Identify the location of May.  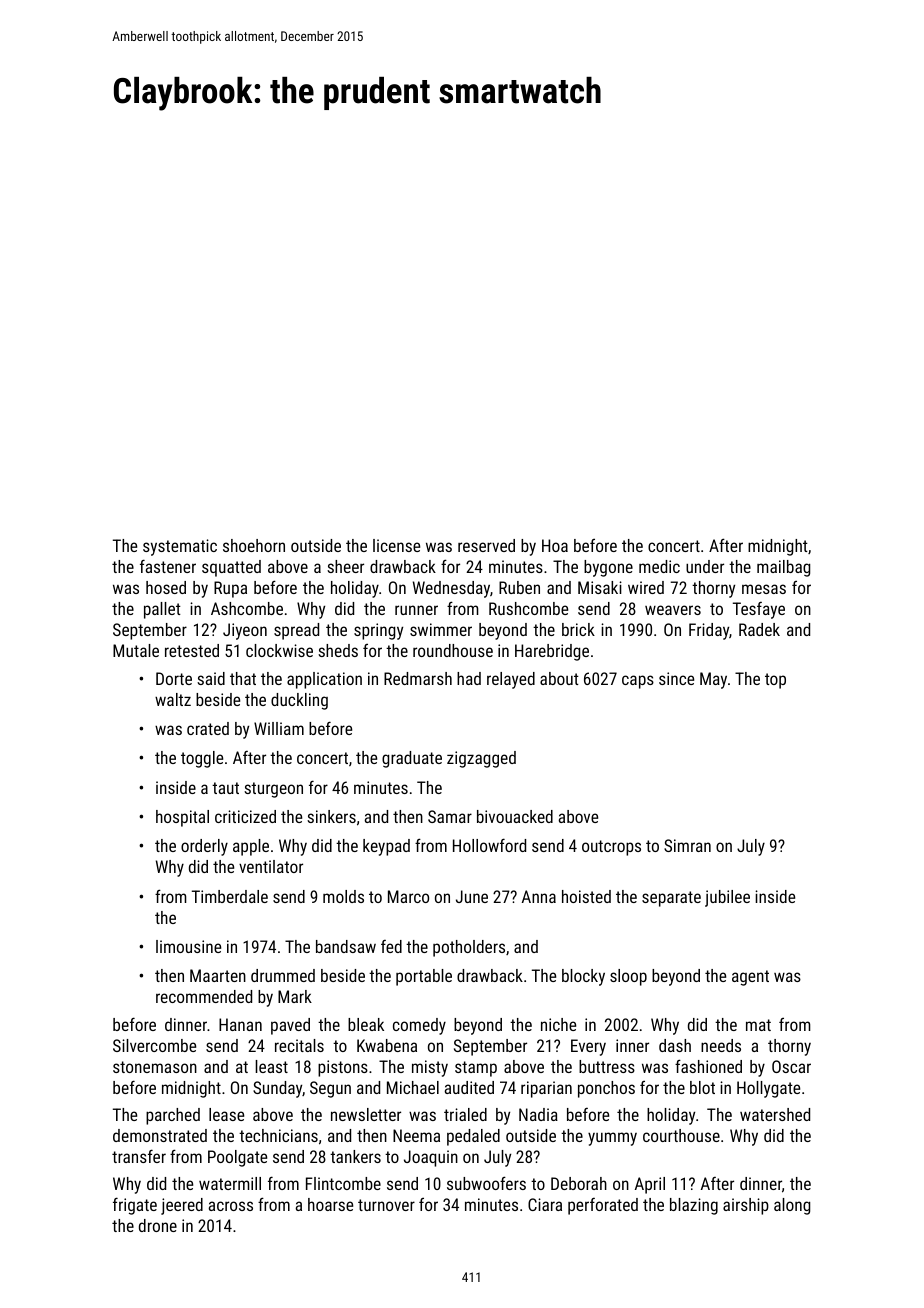
(713, 680).
